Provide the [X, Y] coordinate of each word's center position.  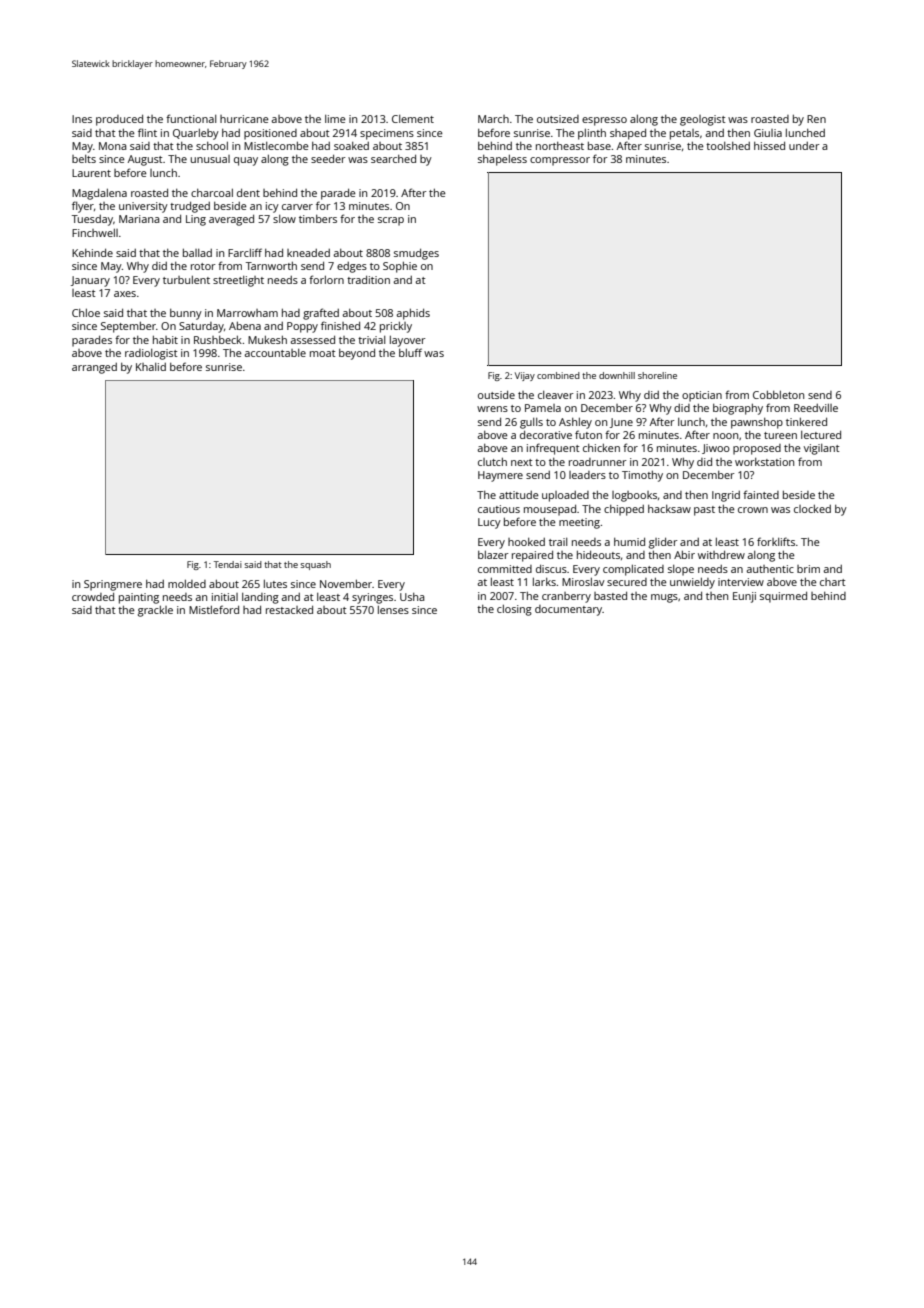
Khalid [151, 367]
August [145, 160]
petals [684, 134]
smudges [416, 254]
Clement [413, 119]
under [804, 146]
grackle [155, 611]
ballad [197, 253]
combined [558, 375]
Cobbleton [778, 395]
